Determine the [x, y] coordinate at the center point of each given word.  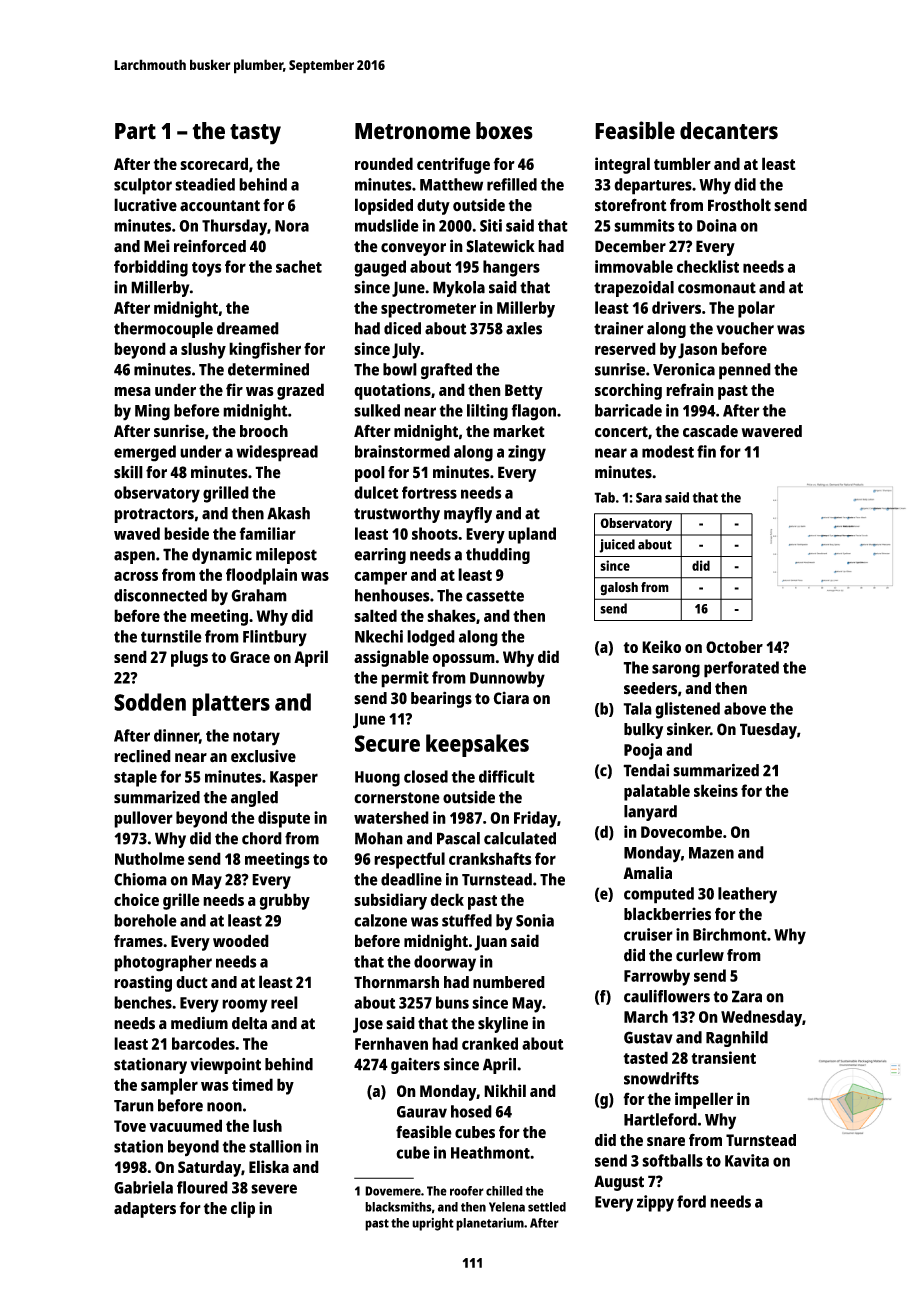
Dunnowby [507, 679]
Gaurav [422, 1112]
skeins [716, 790]
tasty [255, 134]
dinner [176, 736]
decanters [729, 131]
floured [202, 1187]
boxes [504, 131]
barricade [628, 410]
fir [234, 389]
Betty [524, 392]
